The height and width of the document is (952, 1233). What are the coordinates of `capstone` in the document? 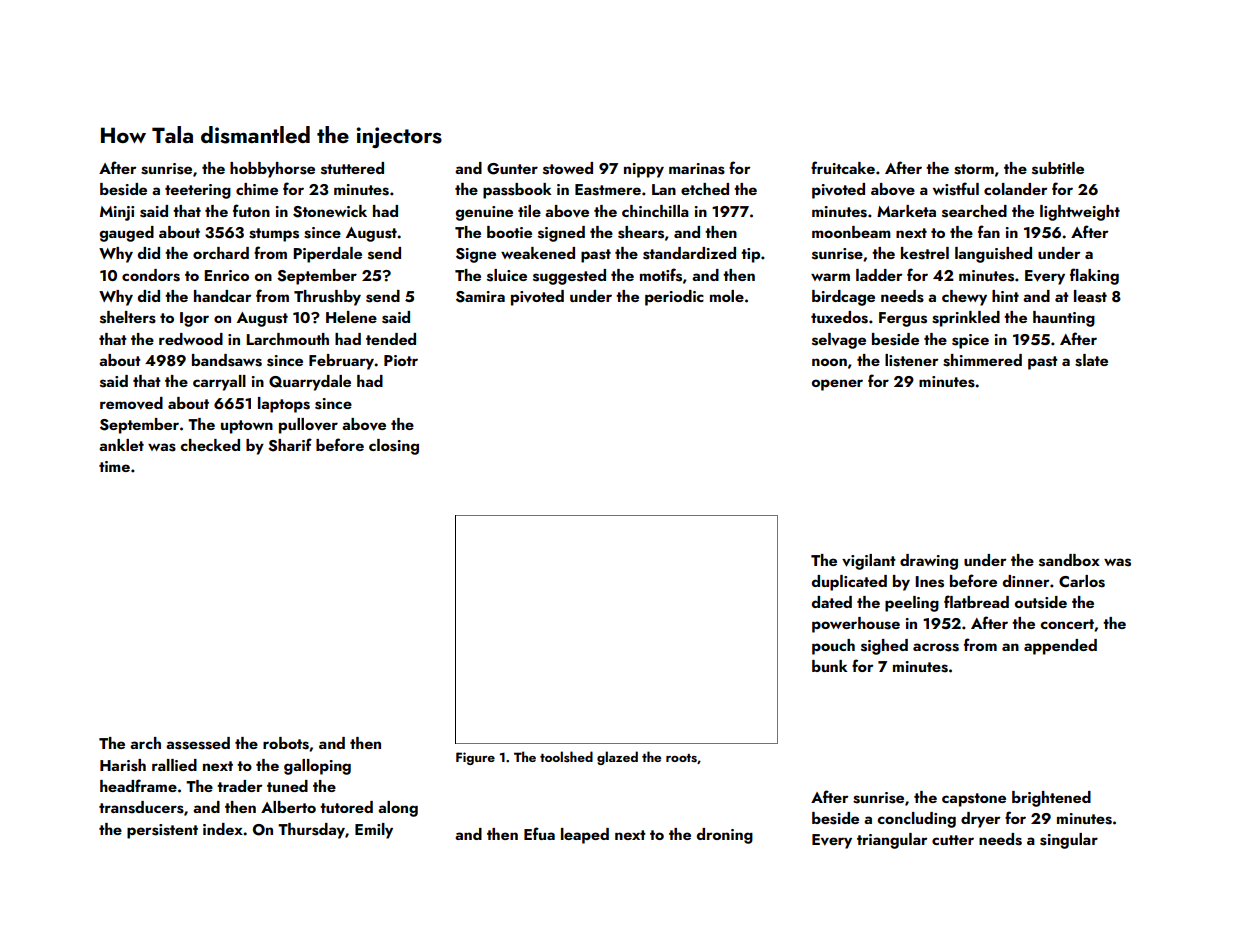 It's located at (974, 800).
